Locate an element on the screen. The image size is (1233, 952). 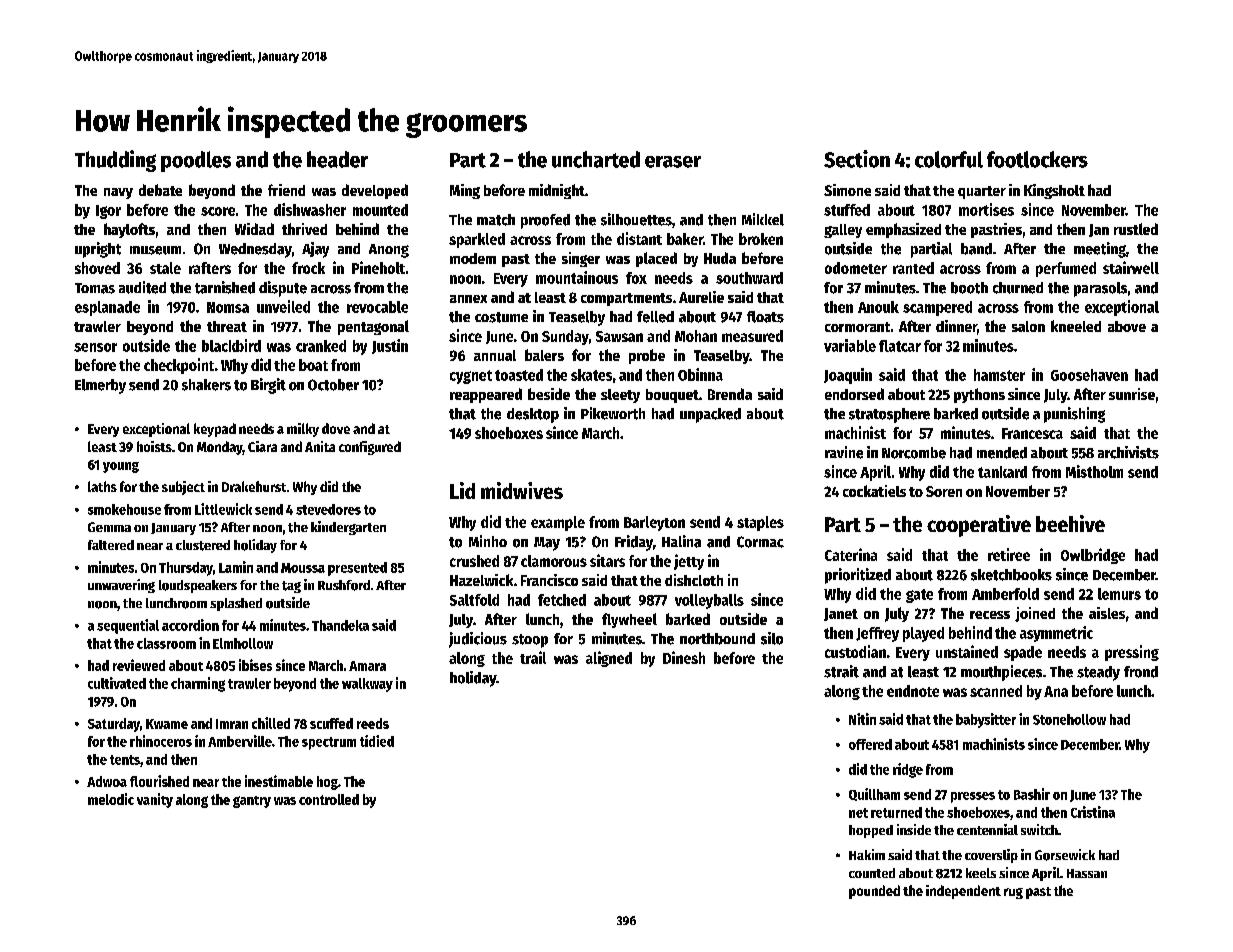
eraser is located at coordinates (673, 162).
